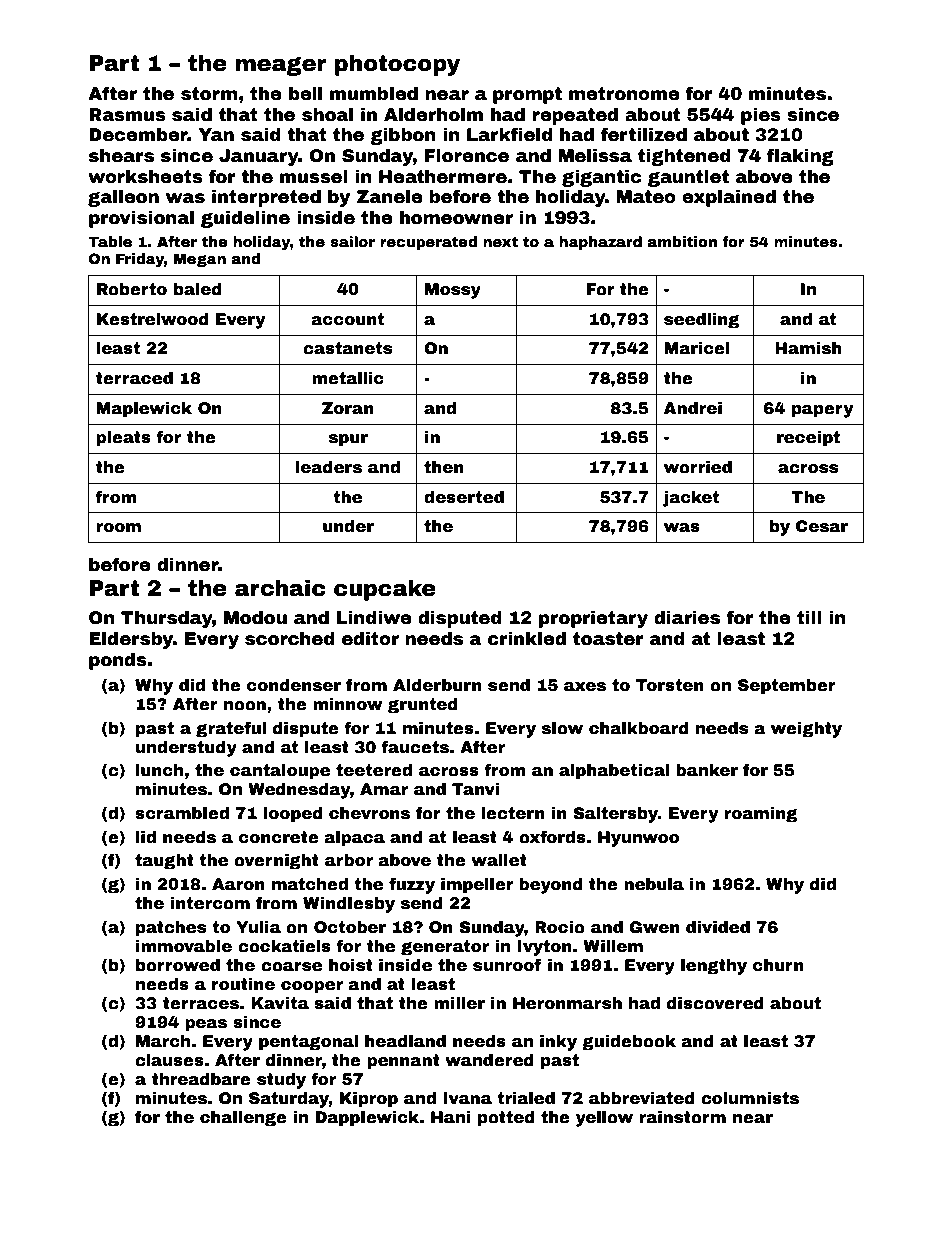 The width and height of the page is (952, 1233). What do you see at coordinates (163, 1041) in the page?
I see `March` at bounding box center [163, 1041].
